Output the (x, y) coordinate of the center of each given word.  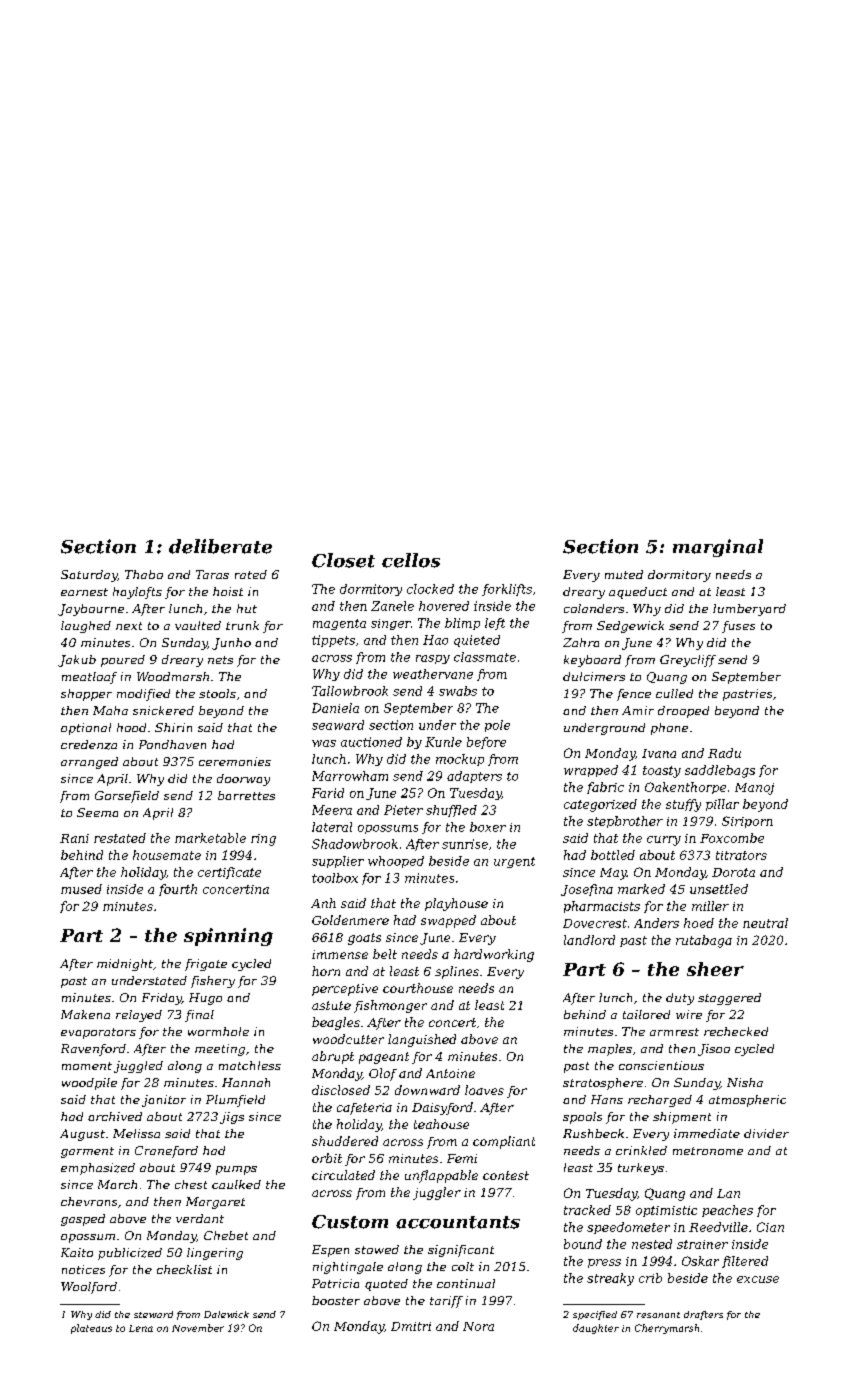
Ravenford (93, 1050)
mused (81, 889)
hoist (228, 591)
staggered (729, 999)
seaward (338, 725)
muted (624, 574)
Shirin (173, 727)
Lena (141, 1328)
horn (326, 971)
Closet (343, 560)
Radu (724, 753)
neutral (765, 923)
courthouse (418, 988)
